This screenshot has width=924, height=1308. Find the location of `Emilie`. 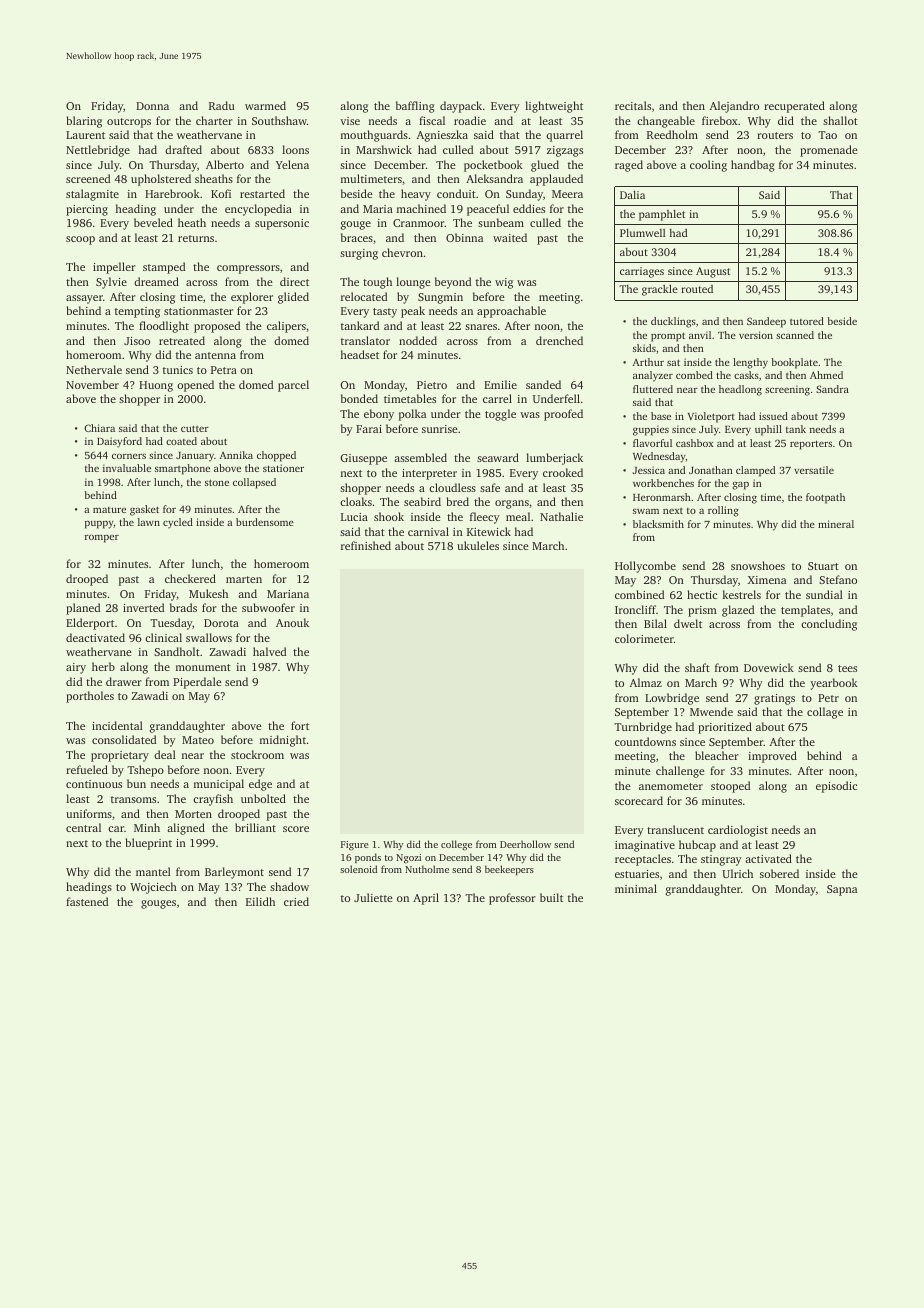

Emilie is located at coordinates (500, 384).
